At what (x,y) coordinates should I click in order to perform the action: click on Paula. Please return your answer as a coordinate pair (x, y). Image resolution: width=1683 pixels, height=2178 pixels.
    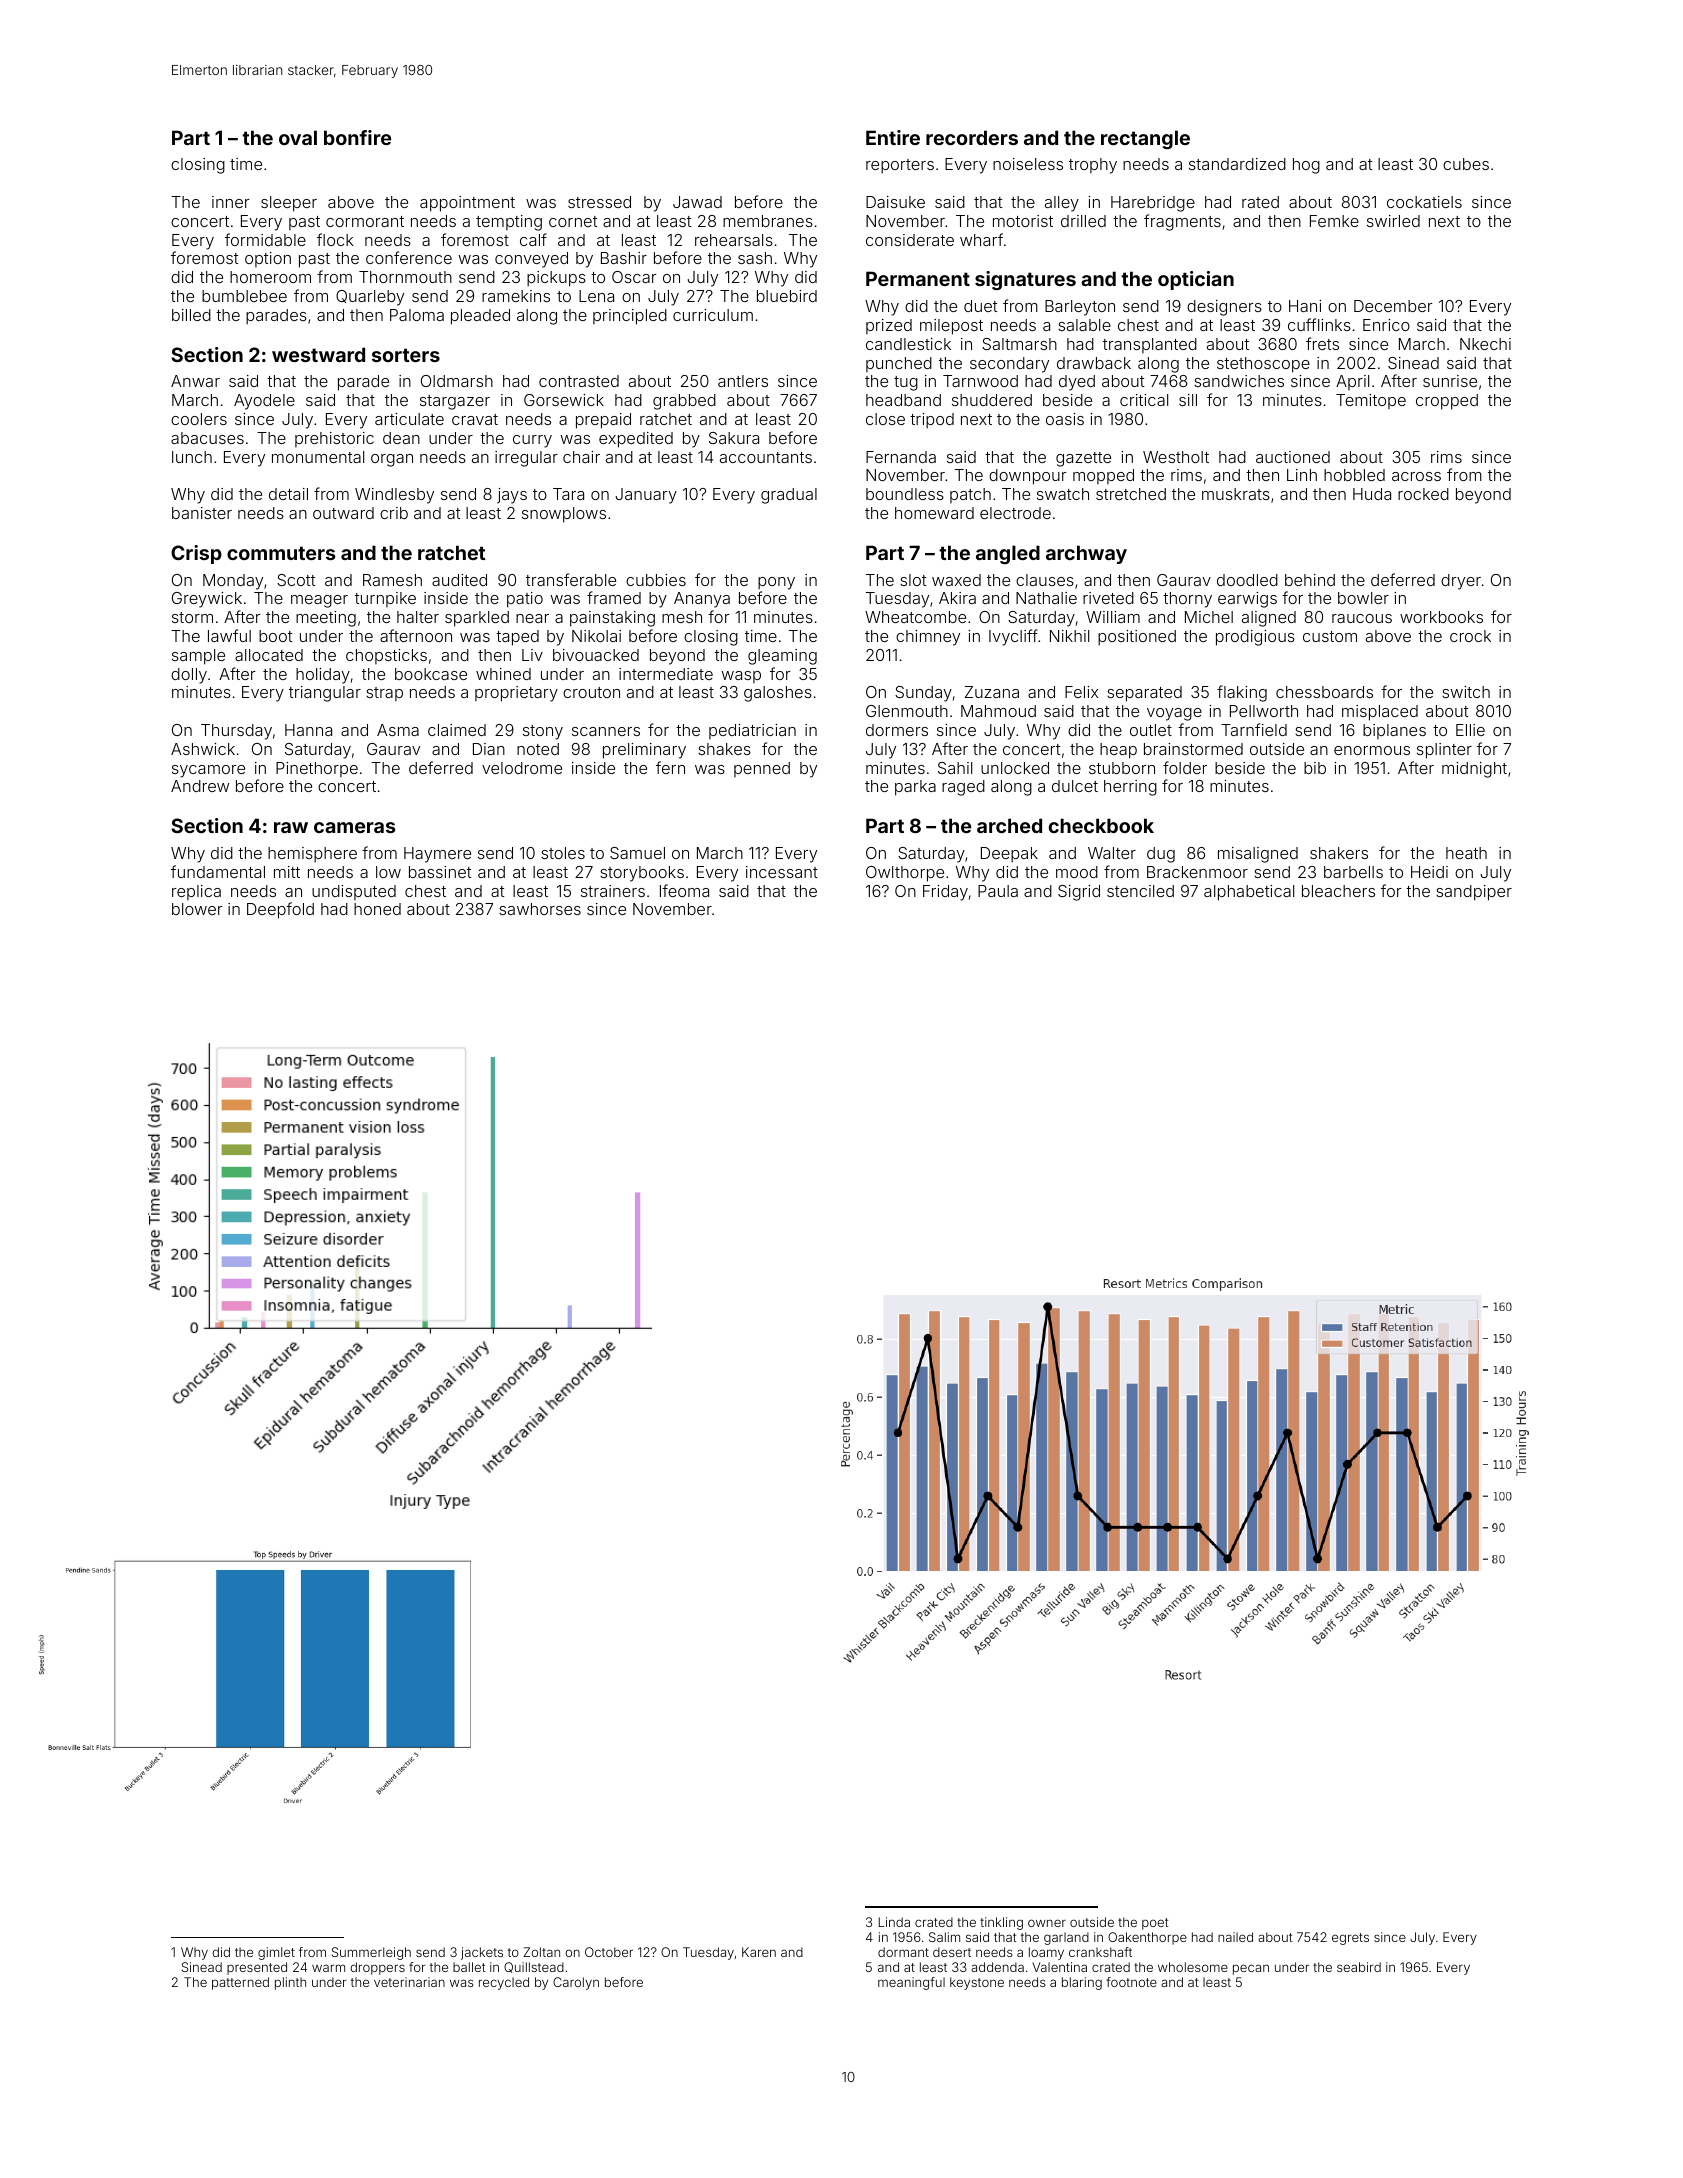
    Looking at the image, I should click on (998, 891).
